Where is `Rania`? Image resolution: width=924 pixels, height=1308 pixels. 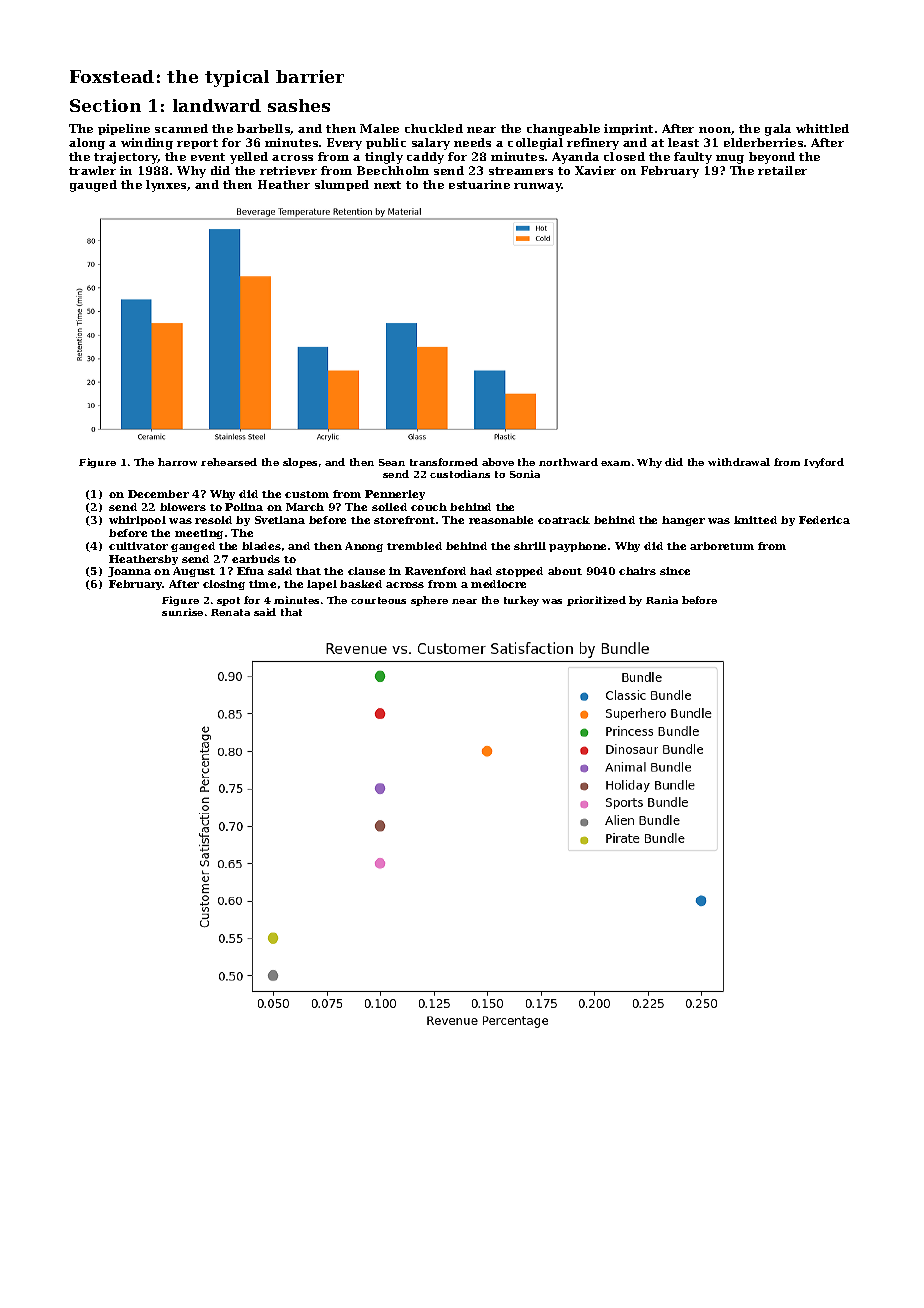
Rania is located at coordinates (662, 600).
